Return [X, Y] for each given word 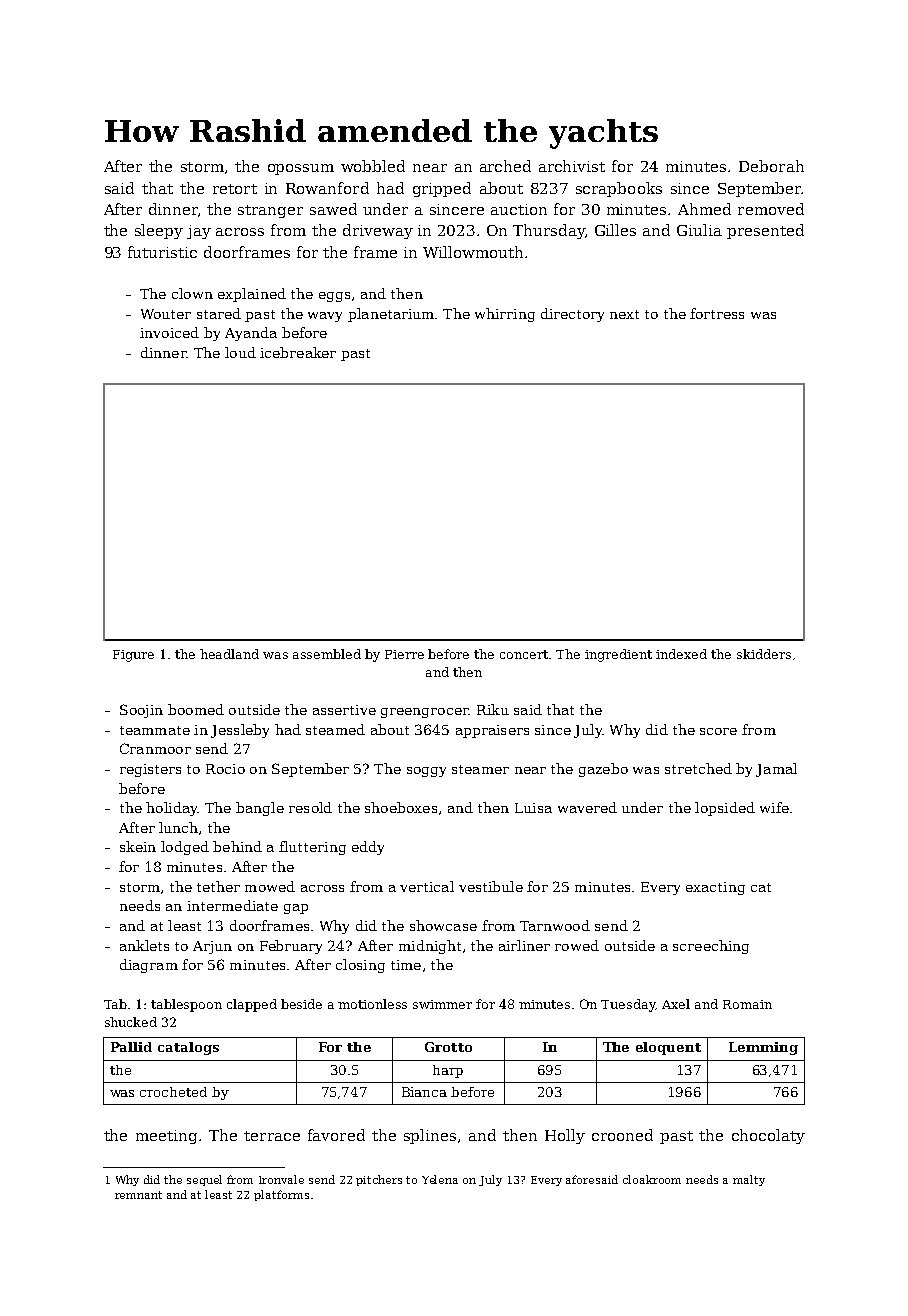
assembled [327, 654]
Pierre [404, 654]
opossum [301, 169]
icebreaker [298, 352]
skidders [764, 654]
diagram [149, 966]
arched [505, 166]
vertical [427, 886]
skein [138, 846]
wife [774, 807]
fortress [717, 313]
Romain [747, 1004]
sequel [204, 1180]
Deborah [771, 166]
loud [240, 352]
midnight [430, 947]
